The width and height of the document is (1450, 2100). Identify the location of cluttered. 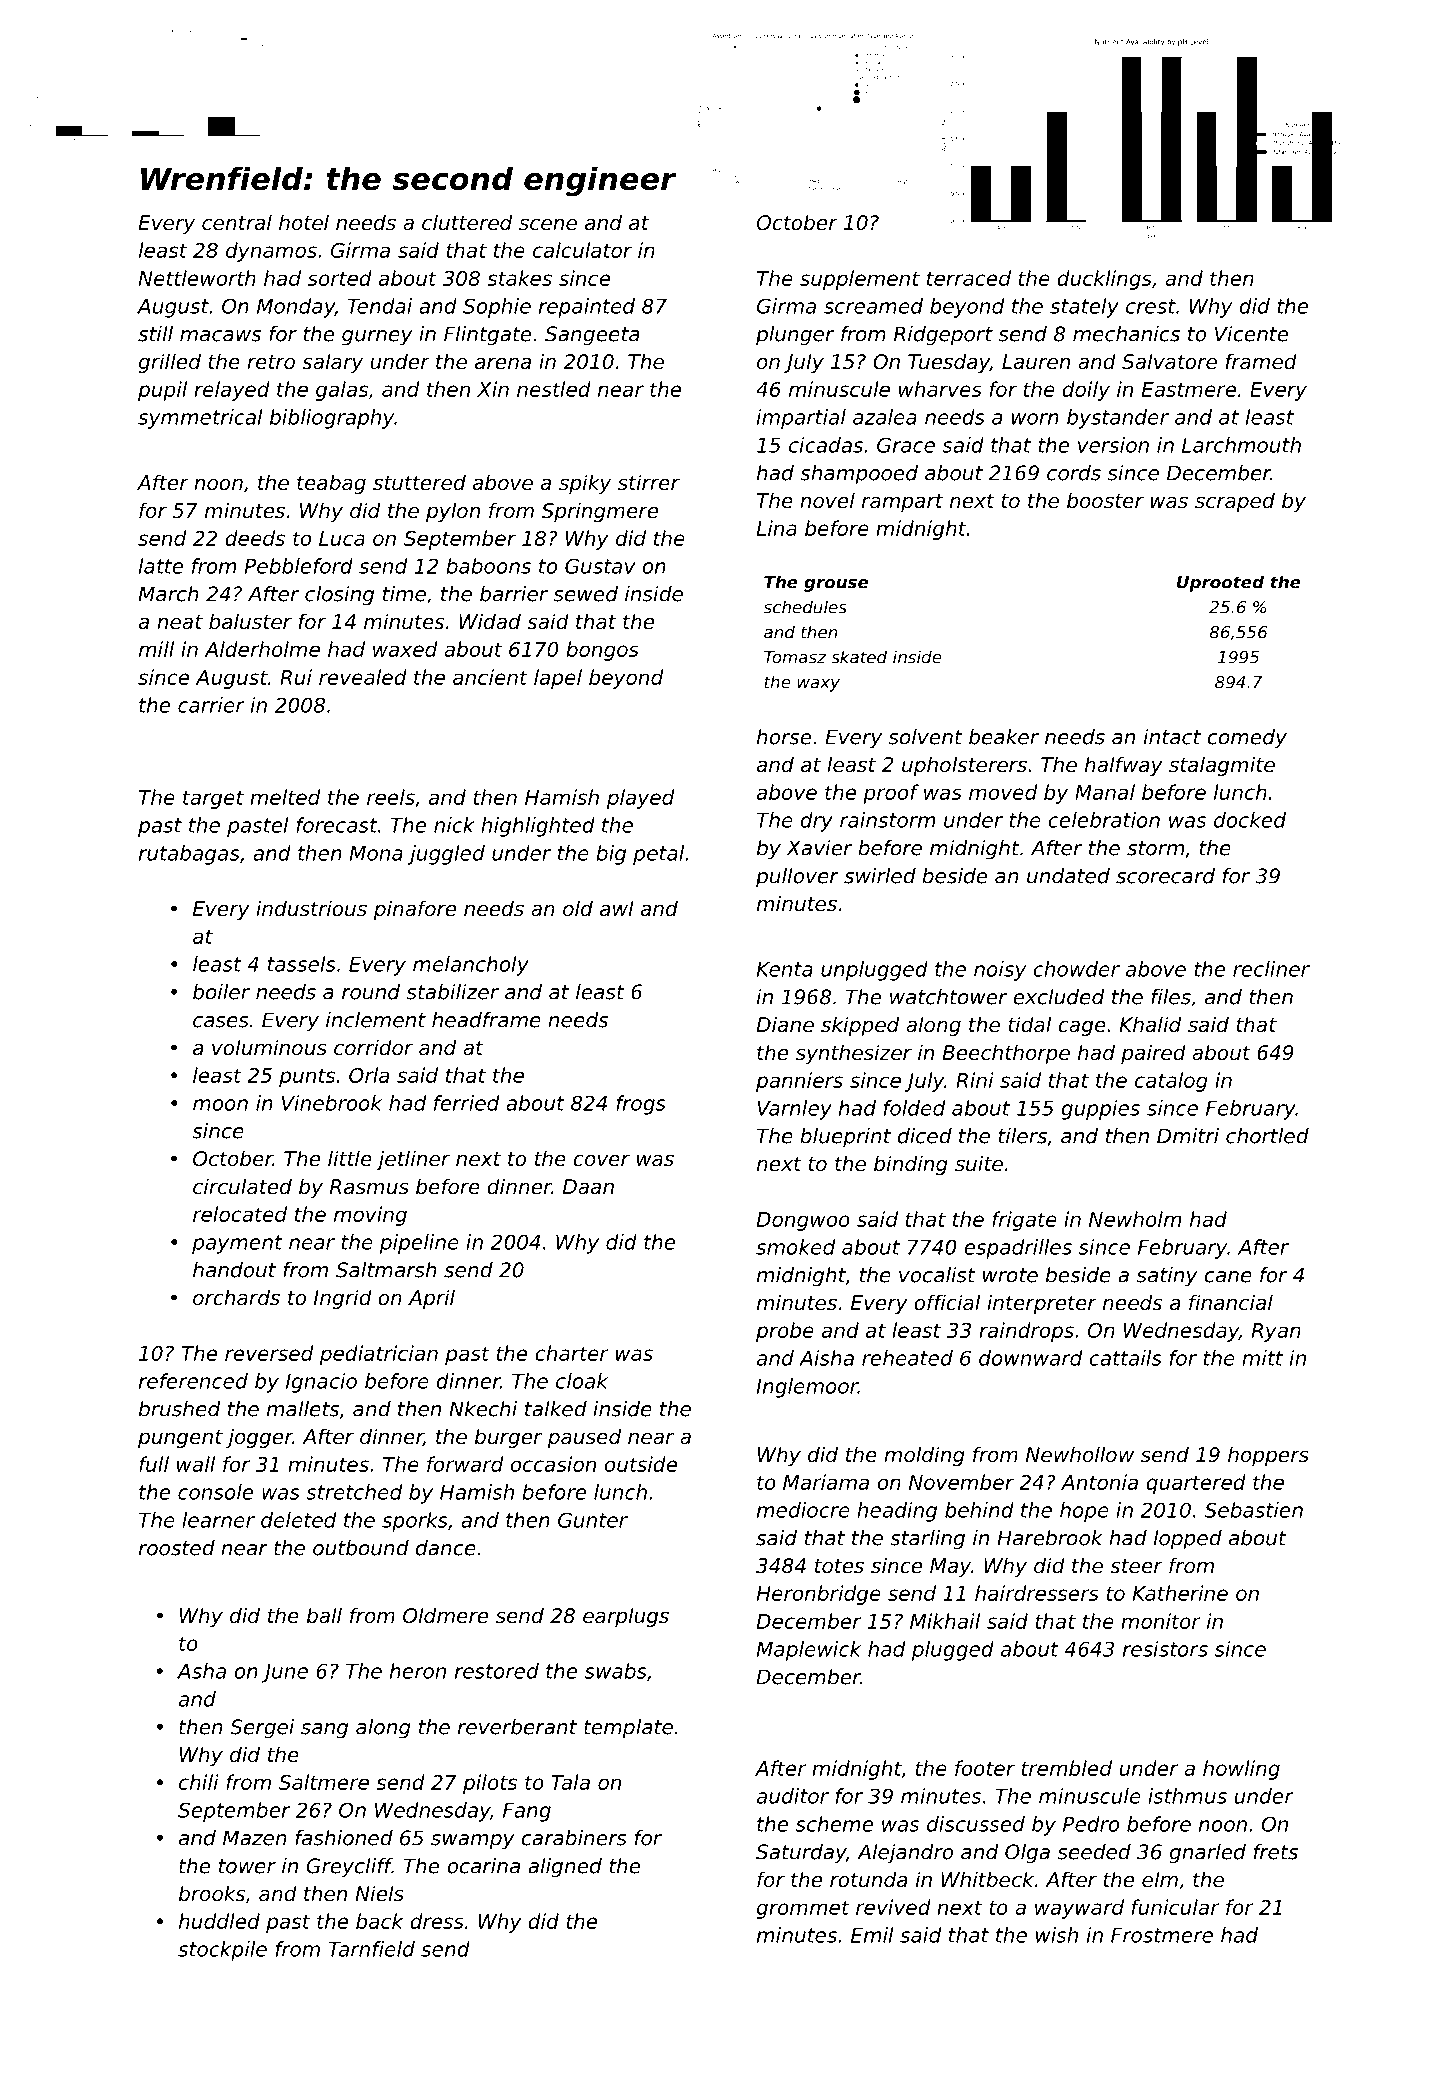
(467, 222).
